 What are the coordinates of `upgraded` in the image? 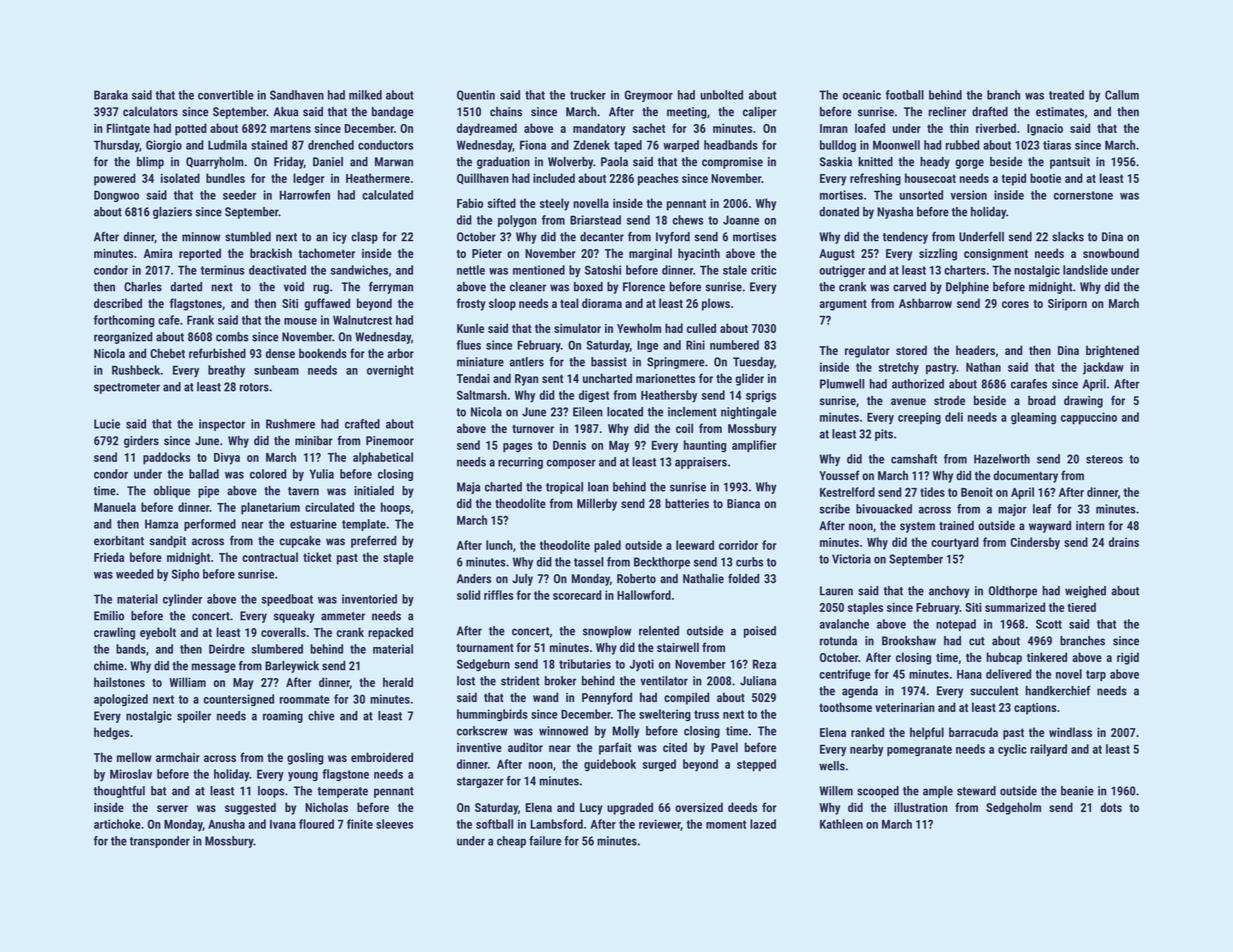 It's located at (630, 808).
